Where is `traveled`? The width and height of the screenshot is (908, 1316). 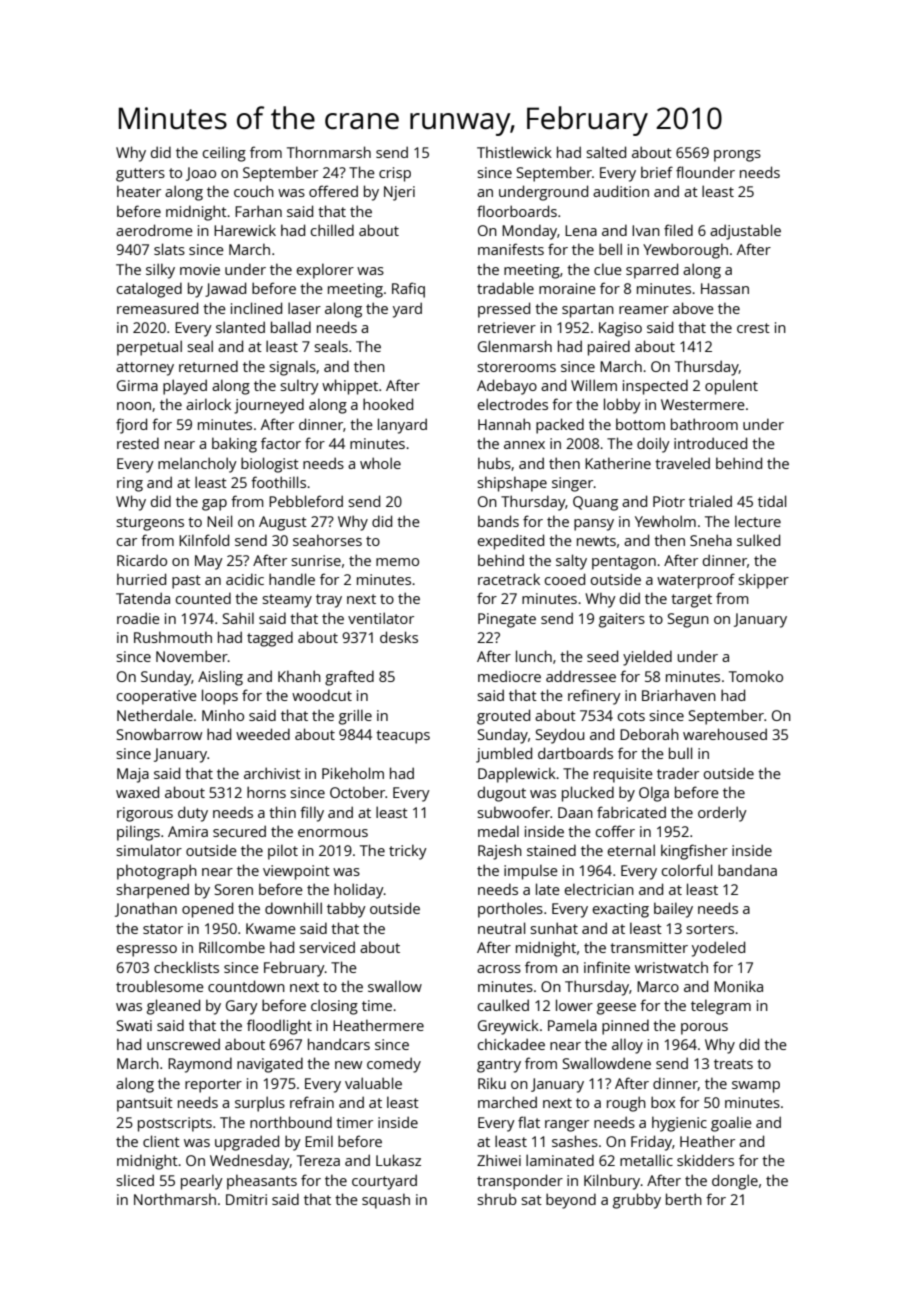 traveled is located at coordinates (682, 463).
